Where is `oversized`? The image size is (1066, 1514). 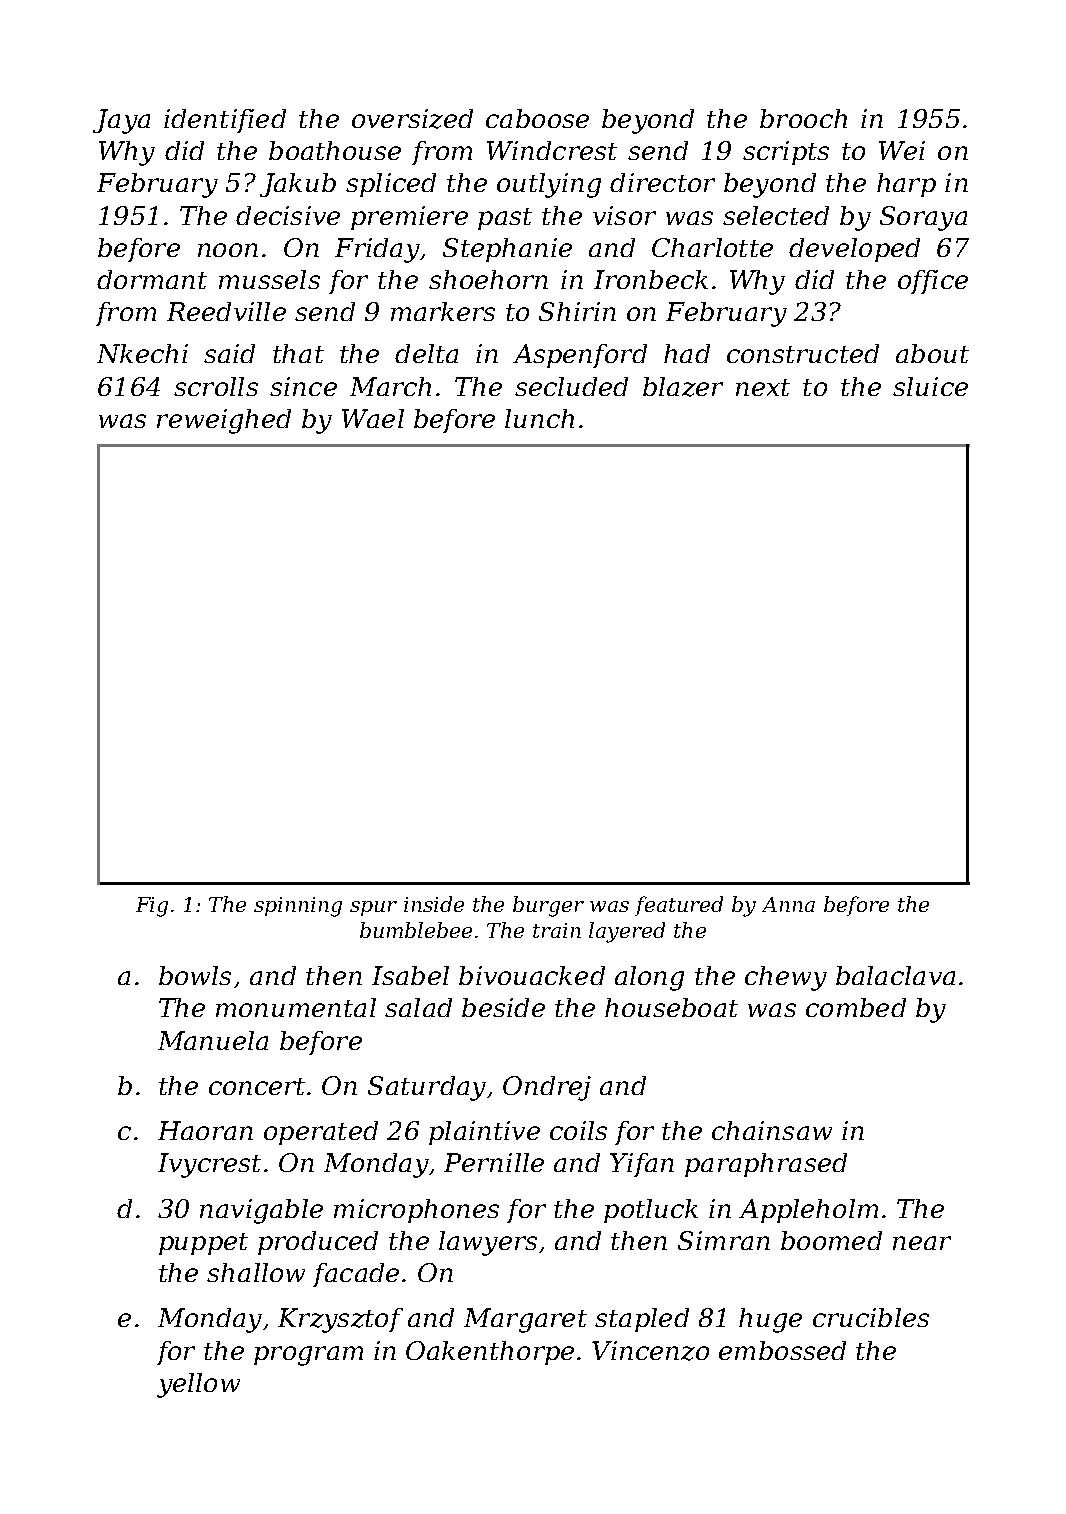
oversized is located at coordinates (412, 119).
